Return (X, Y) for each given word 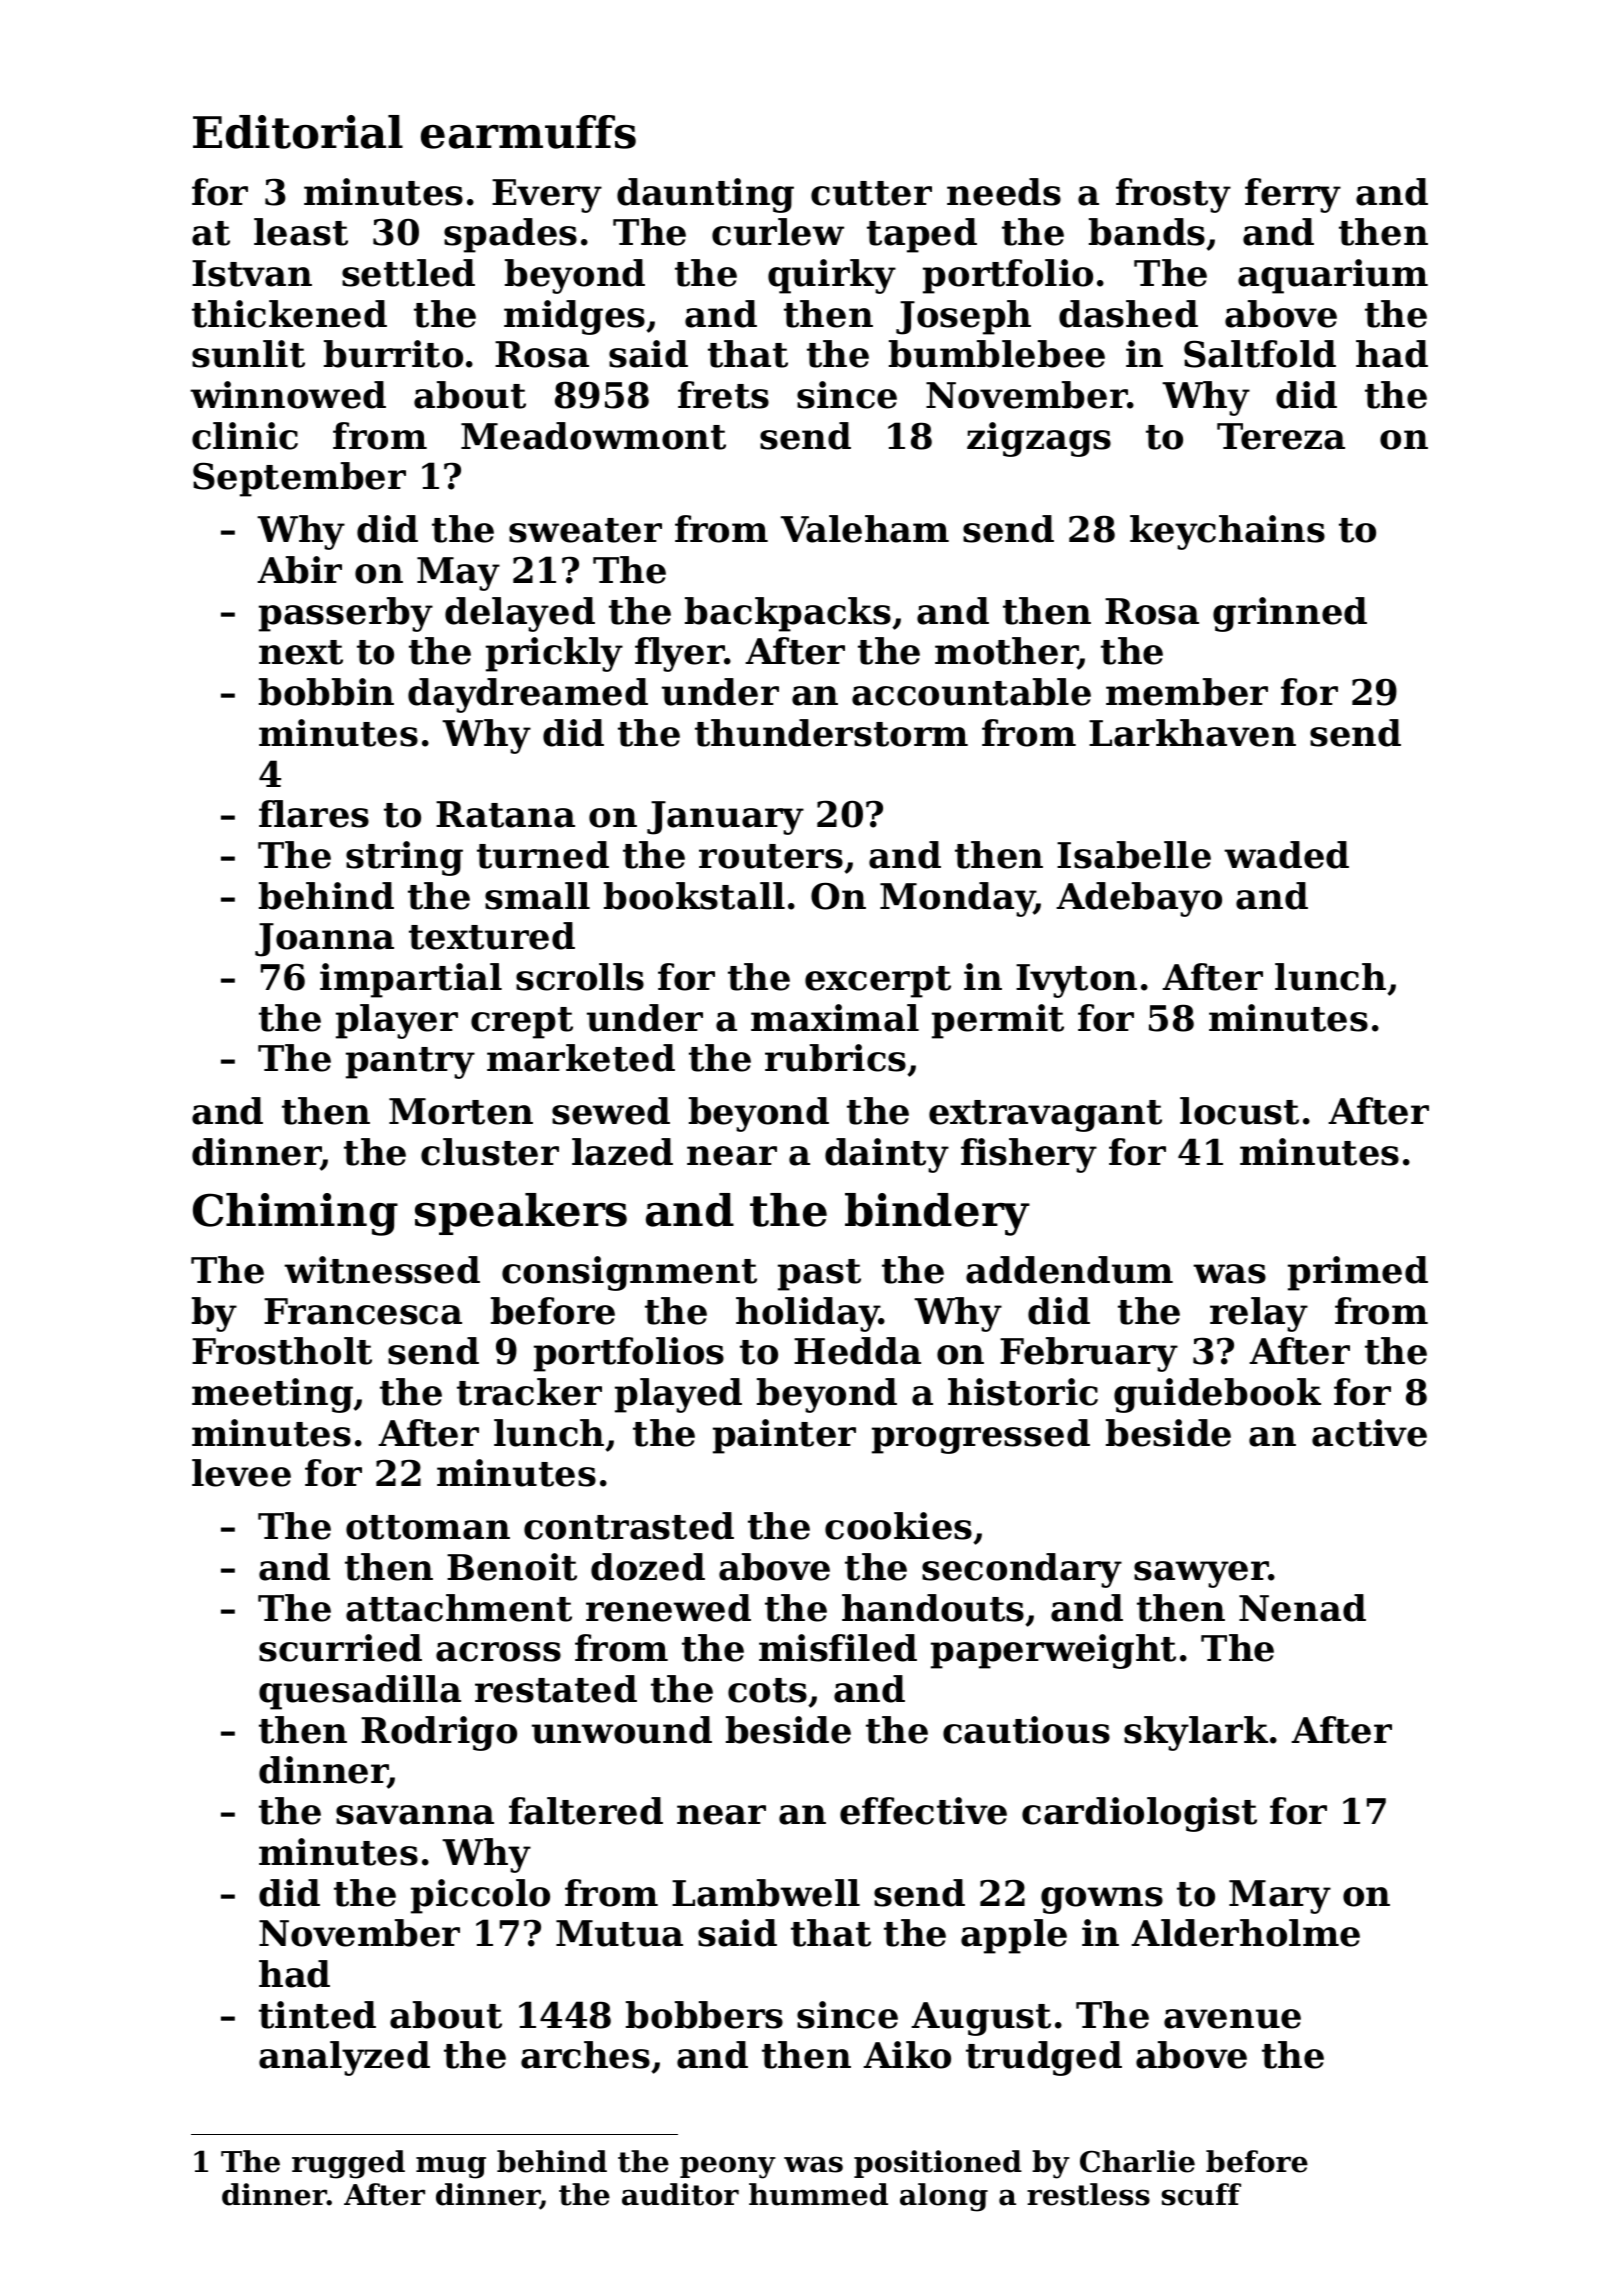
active (1369, 1433)
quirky (832, 276)
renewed (668, 1608)
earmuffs (528, 132)
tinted (317, 2015)
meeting (273, 1395)
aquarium (1333, 276)
